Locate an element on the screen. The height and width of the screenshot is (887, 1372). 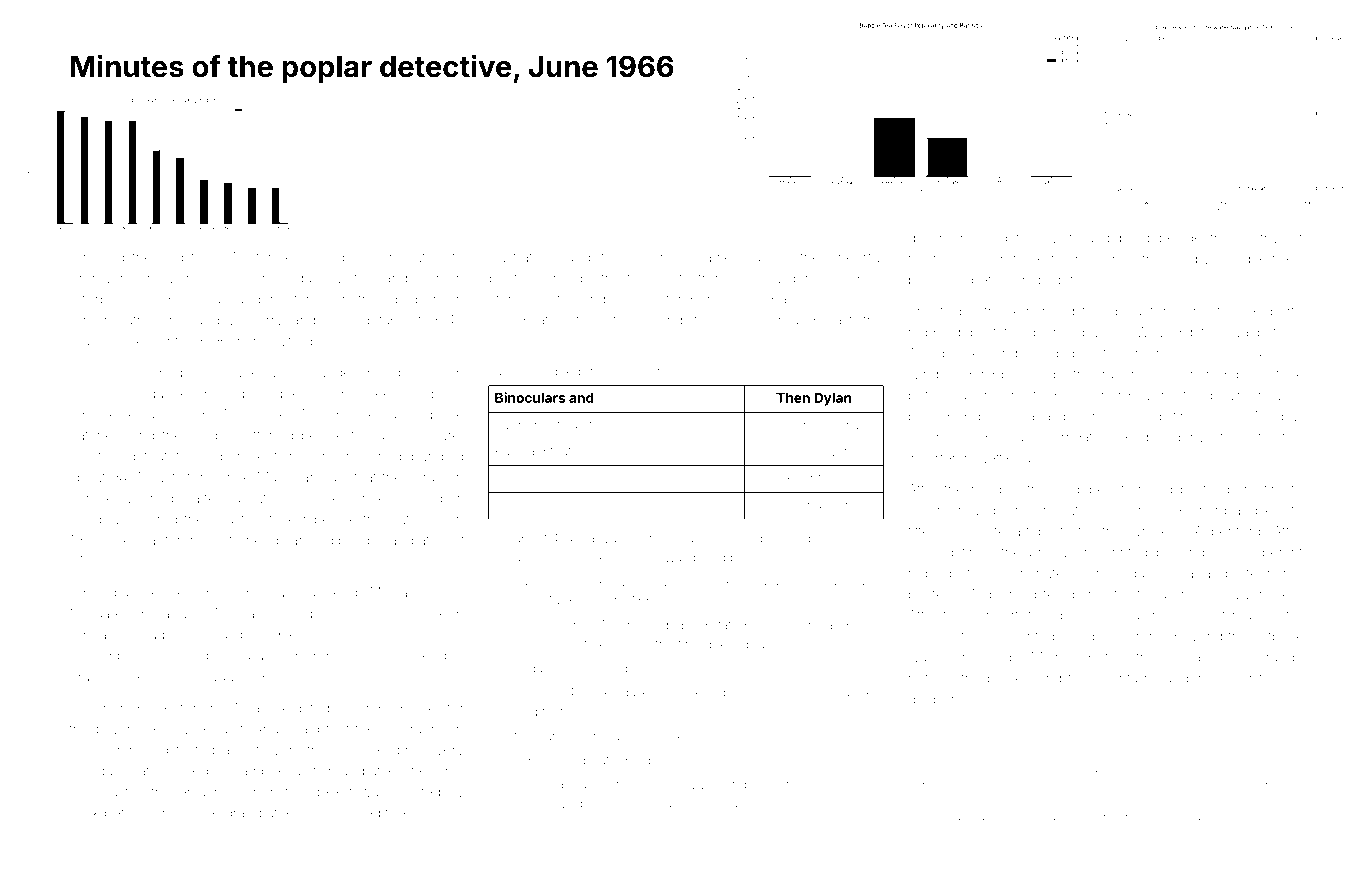
inside is located at coordinates (1045, 374).
